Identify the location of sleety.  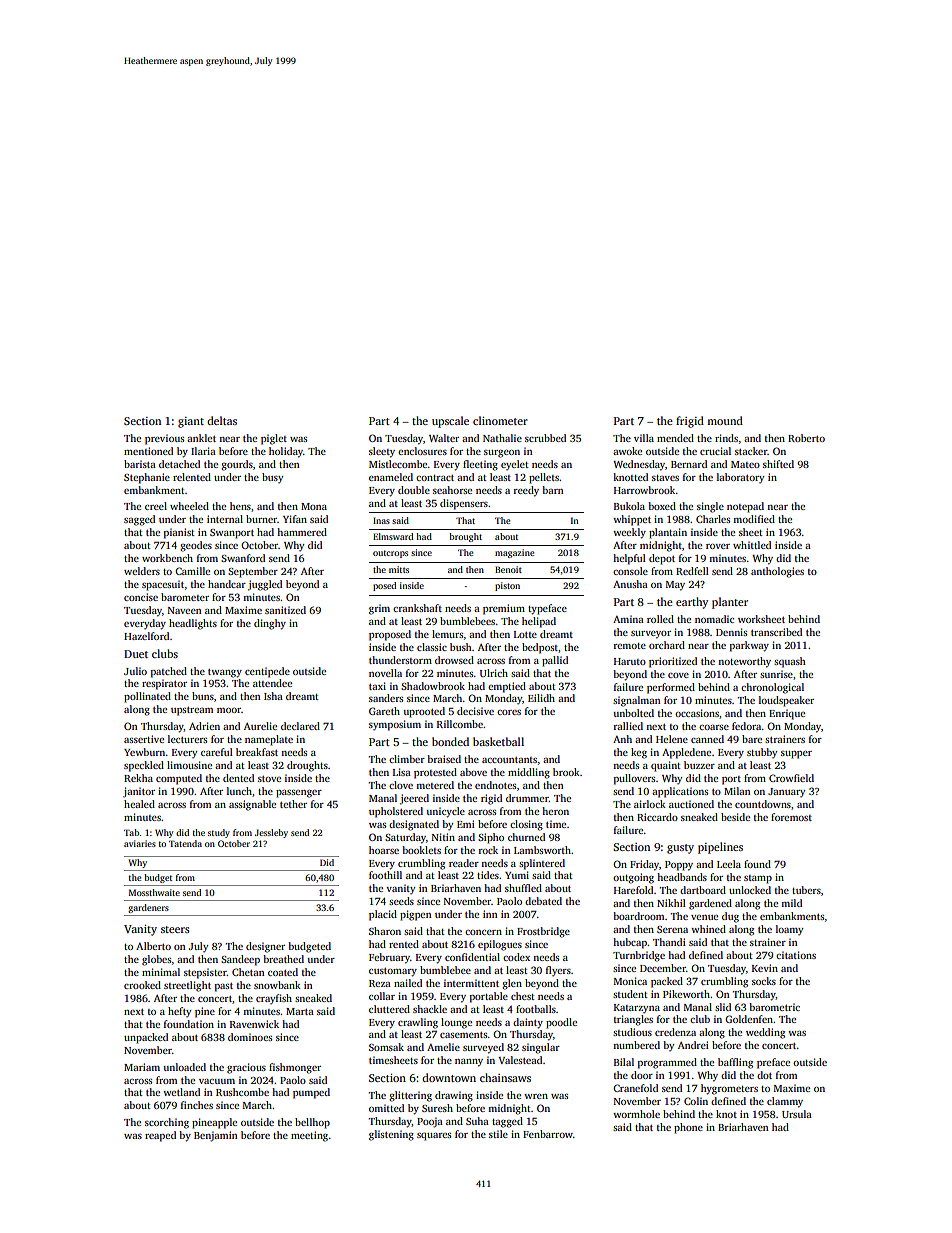
(382, 452).
